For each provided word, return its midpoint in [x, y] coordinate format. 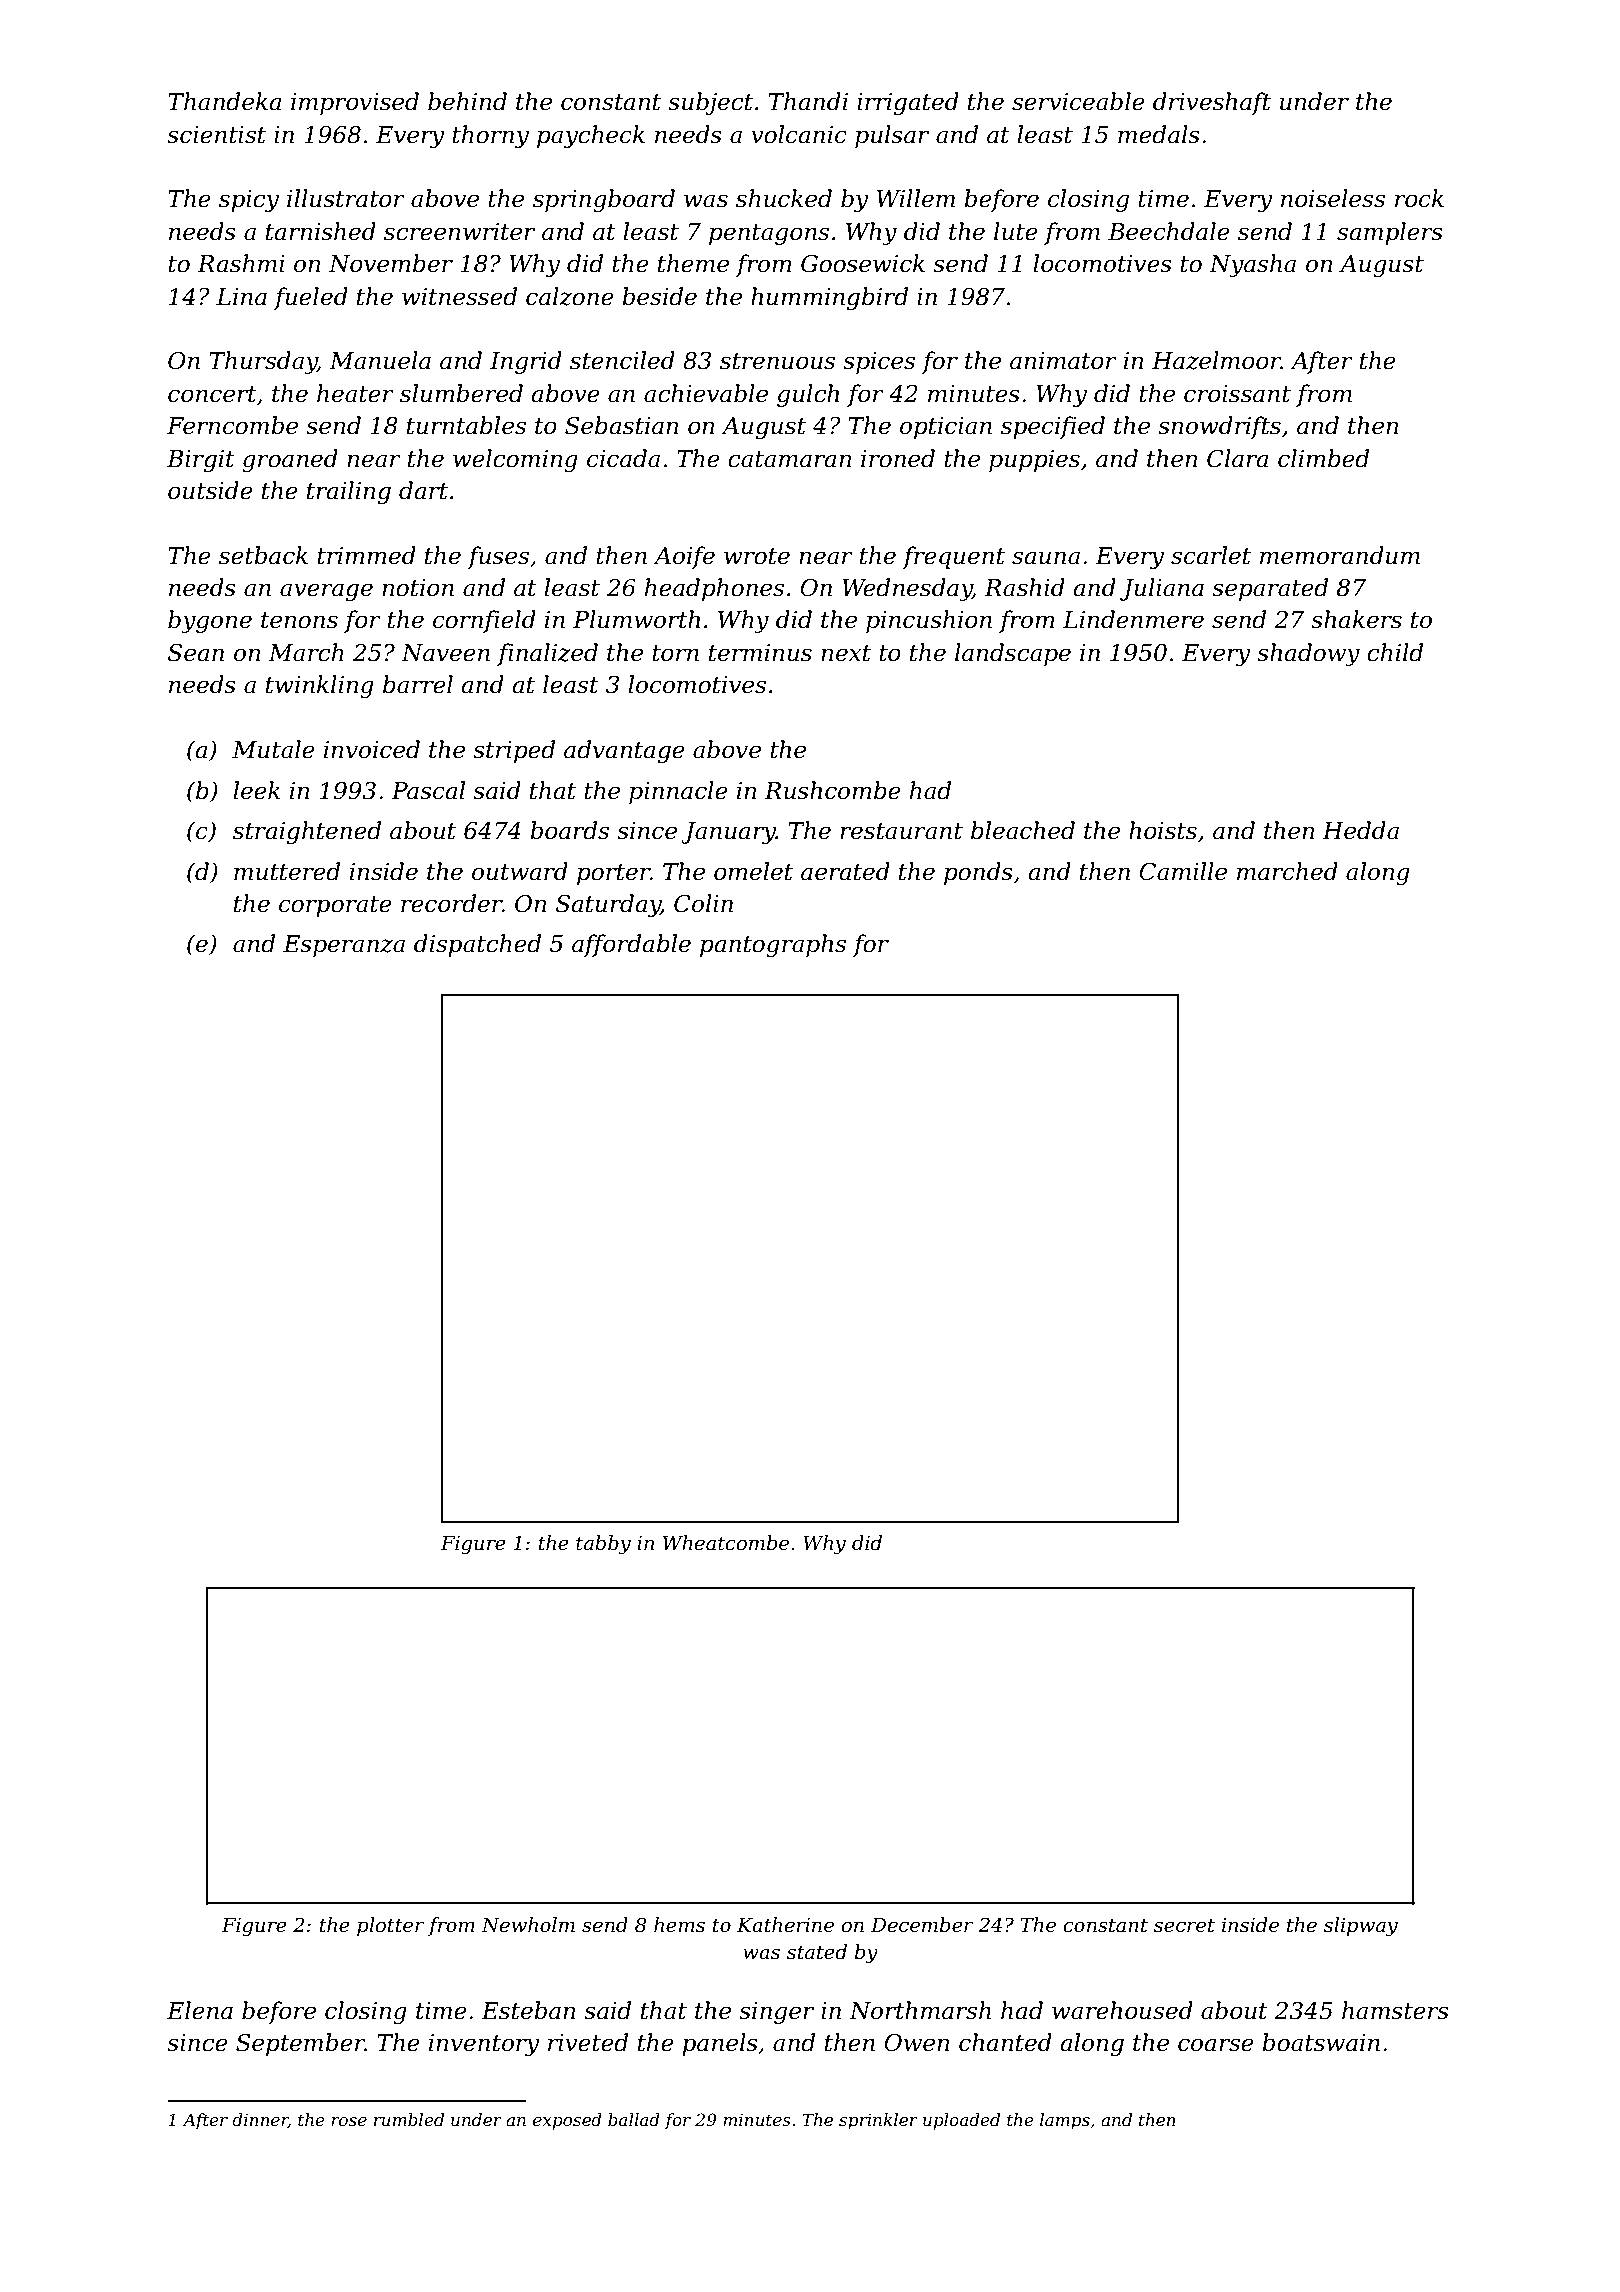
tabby [603, 1545]
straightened [307, 832]
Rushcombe [832, 790]
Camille [1183, 871]
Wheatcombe [726, 1543]
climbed [1323, 458]
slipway [1361, 1927]
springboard [604, 200]
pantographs [773, 945]
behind [467, 101]
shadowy [1308, 654]
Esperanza [344, 946]
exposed [567, 2121]
